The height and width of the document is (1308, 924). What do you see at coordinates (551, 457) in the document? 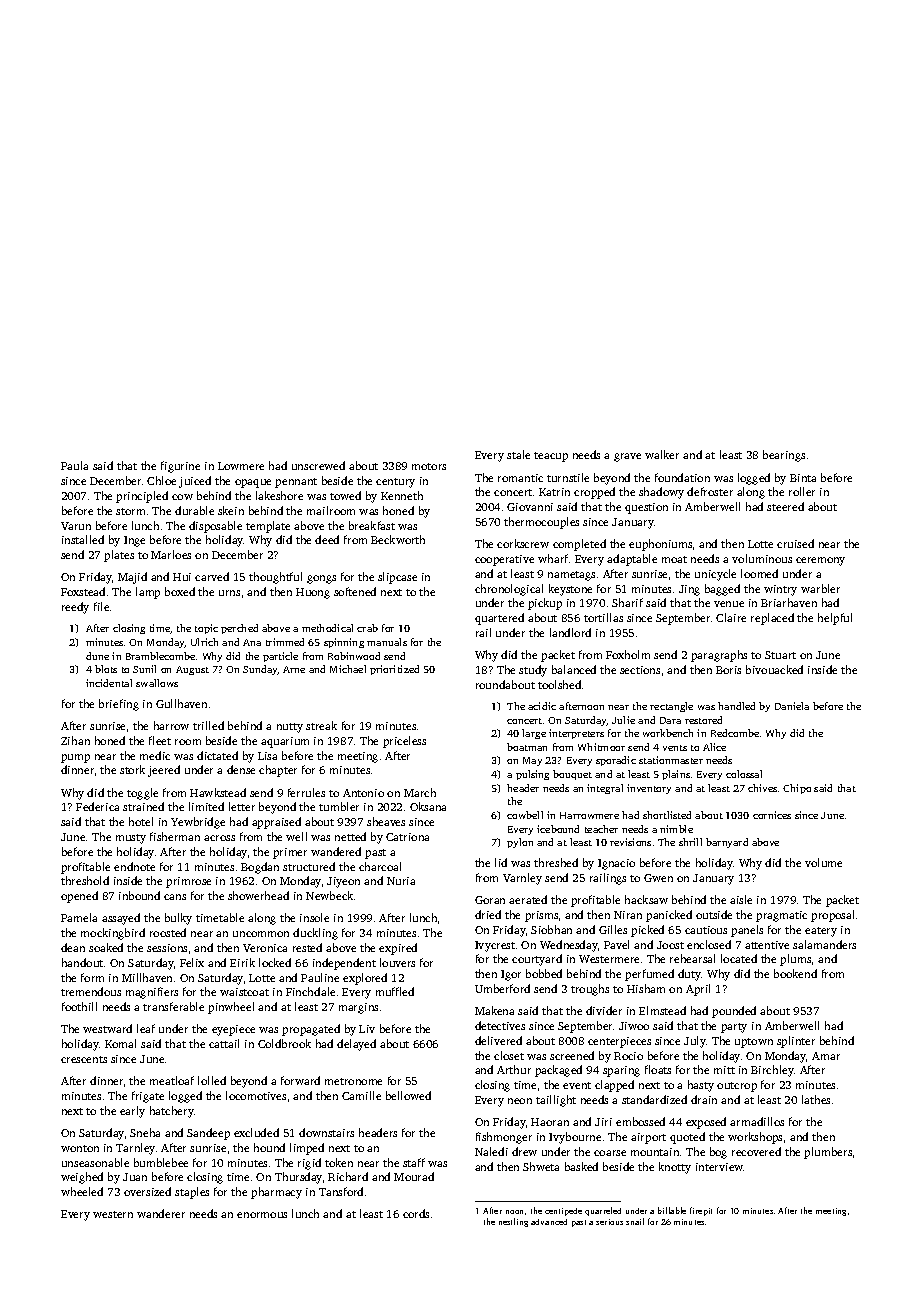
I see `teacup` at bounding box center [551, 457].
